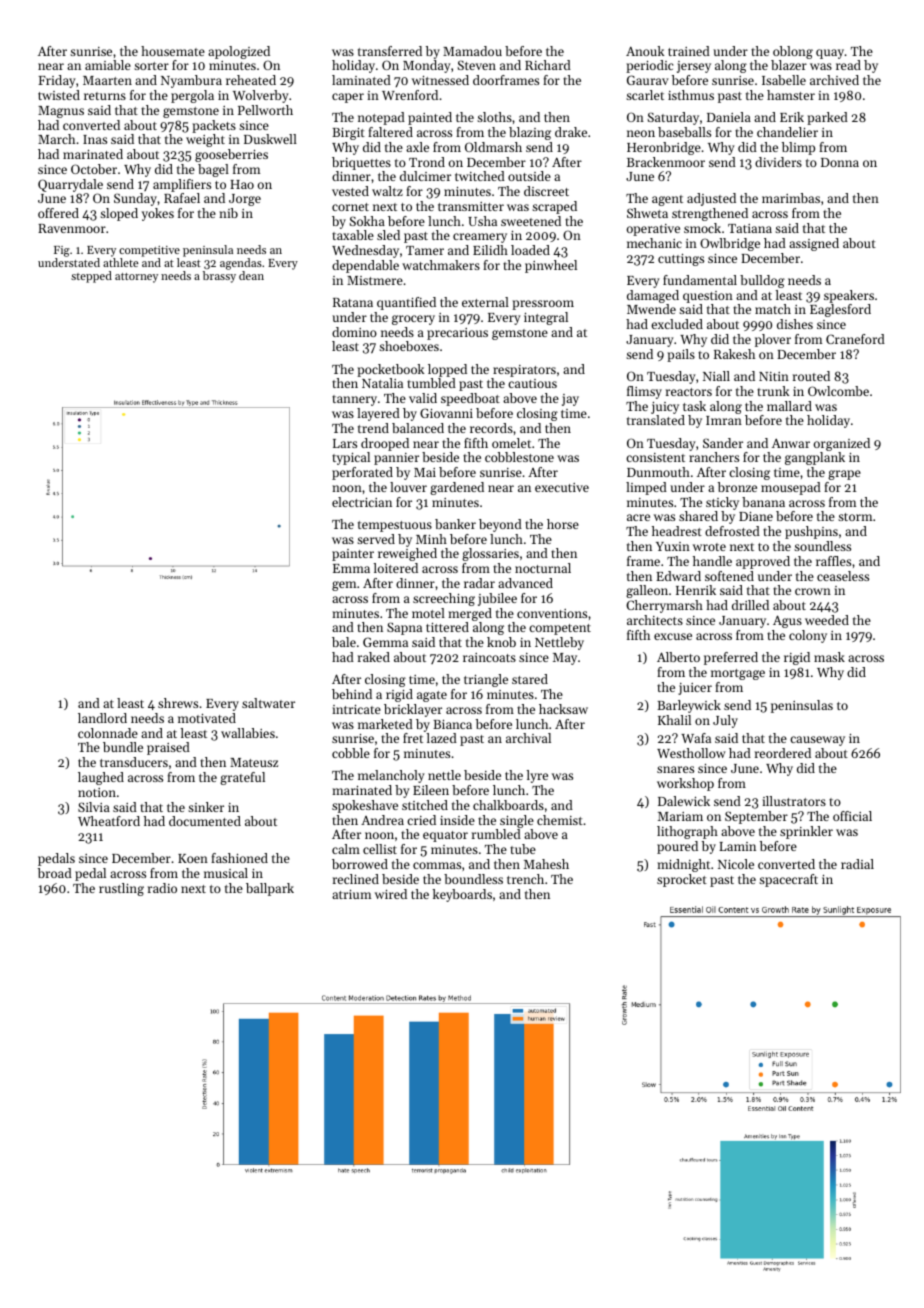 This document has height=1308, width=924. Describe the element at coordinates (136, 278) in the document. I see `attorney` at that location.
